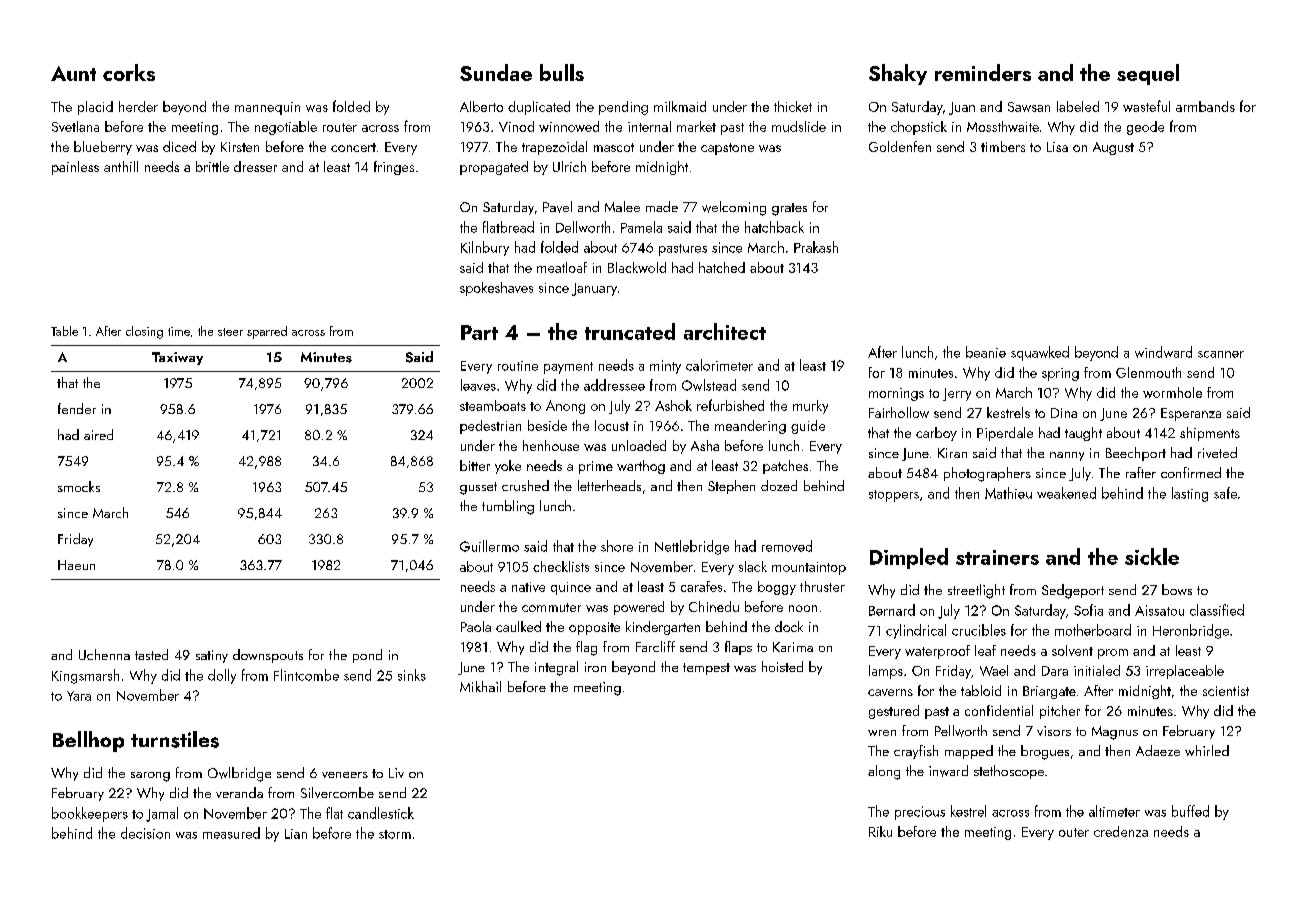 This screenshot has height=924, width=1308. Describe the element at coordinates (485, 248) in the screenshot. I see `Kilnbury` at that location.
